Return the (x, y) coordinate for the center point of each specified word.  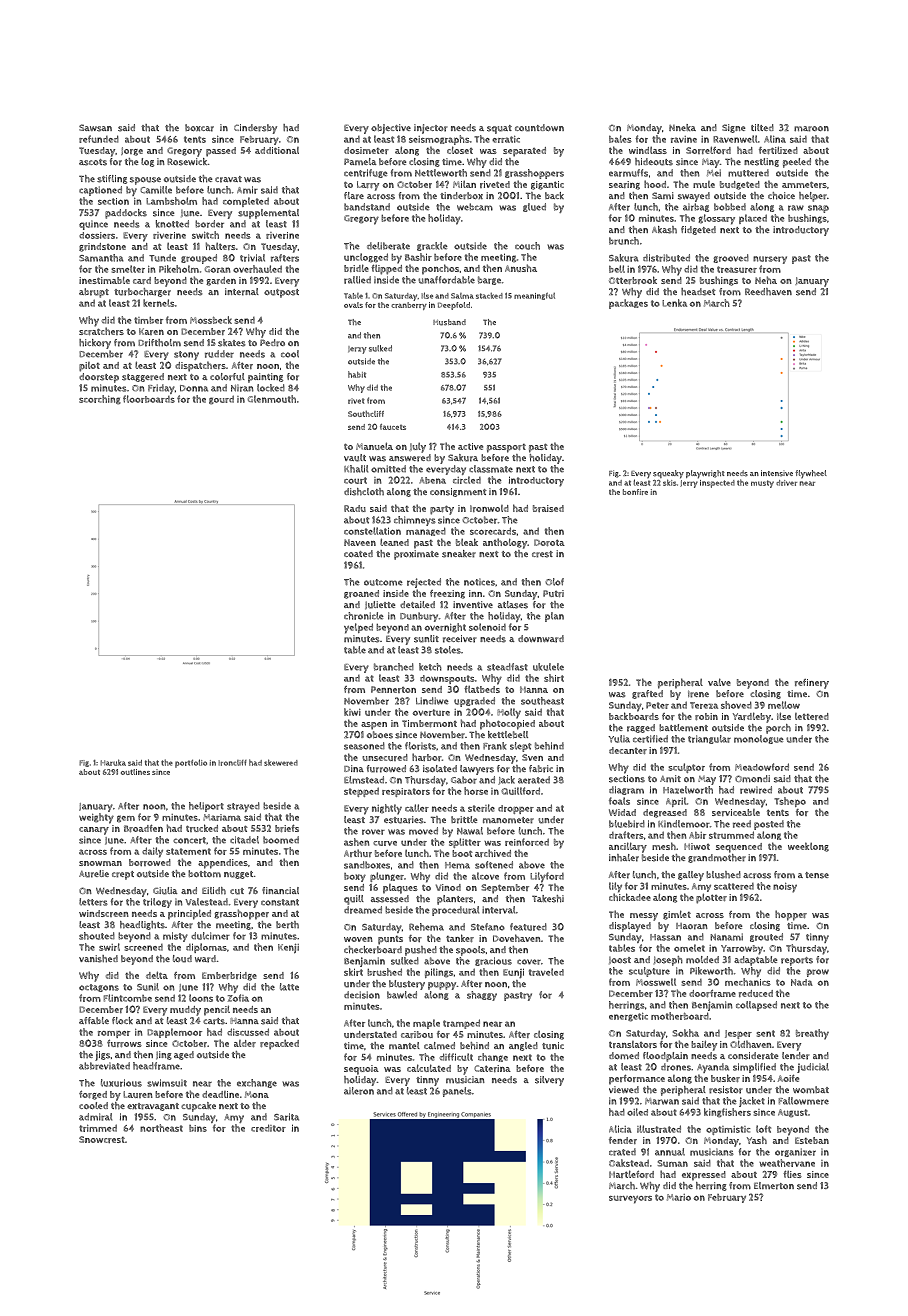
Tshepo (790, 802)
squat (499, 129)
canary (94, 831)
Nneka (682, 127)
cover (529, 962)
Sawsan (95, 128)
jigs (102, 1056)
